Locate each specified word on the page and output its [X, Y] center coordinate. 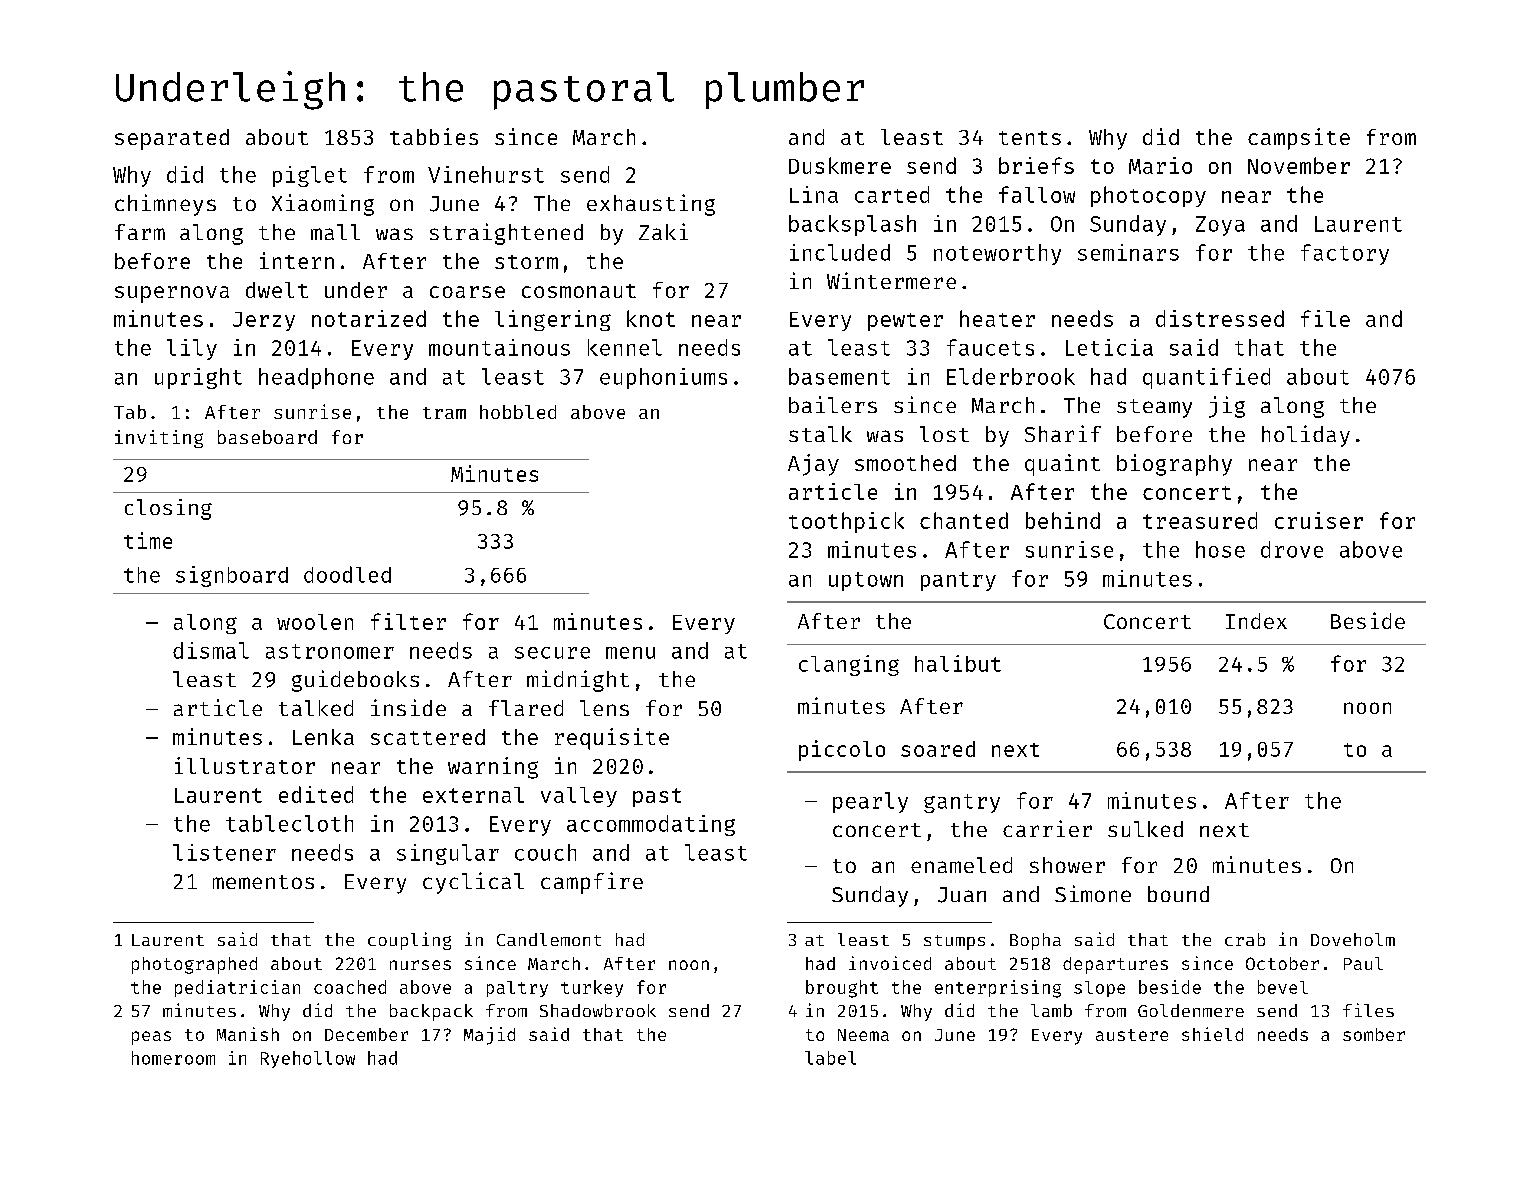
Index [1256, 621]
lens [604, 708]
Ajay [813, 465]
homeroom [173, 1058]
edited [316, 794]
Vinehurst [486, 174]
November [1299, 165]
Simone [1093, 893]
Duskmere [840, 165]
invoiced [890, 963]
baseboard [267, 437]
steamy [1154, 408]
